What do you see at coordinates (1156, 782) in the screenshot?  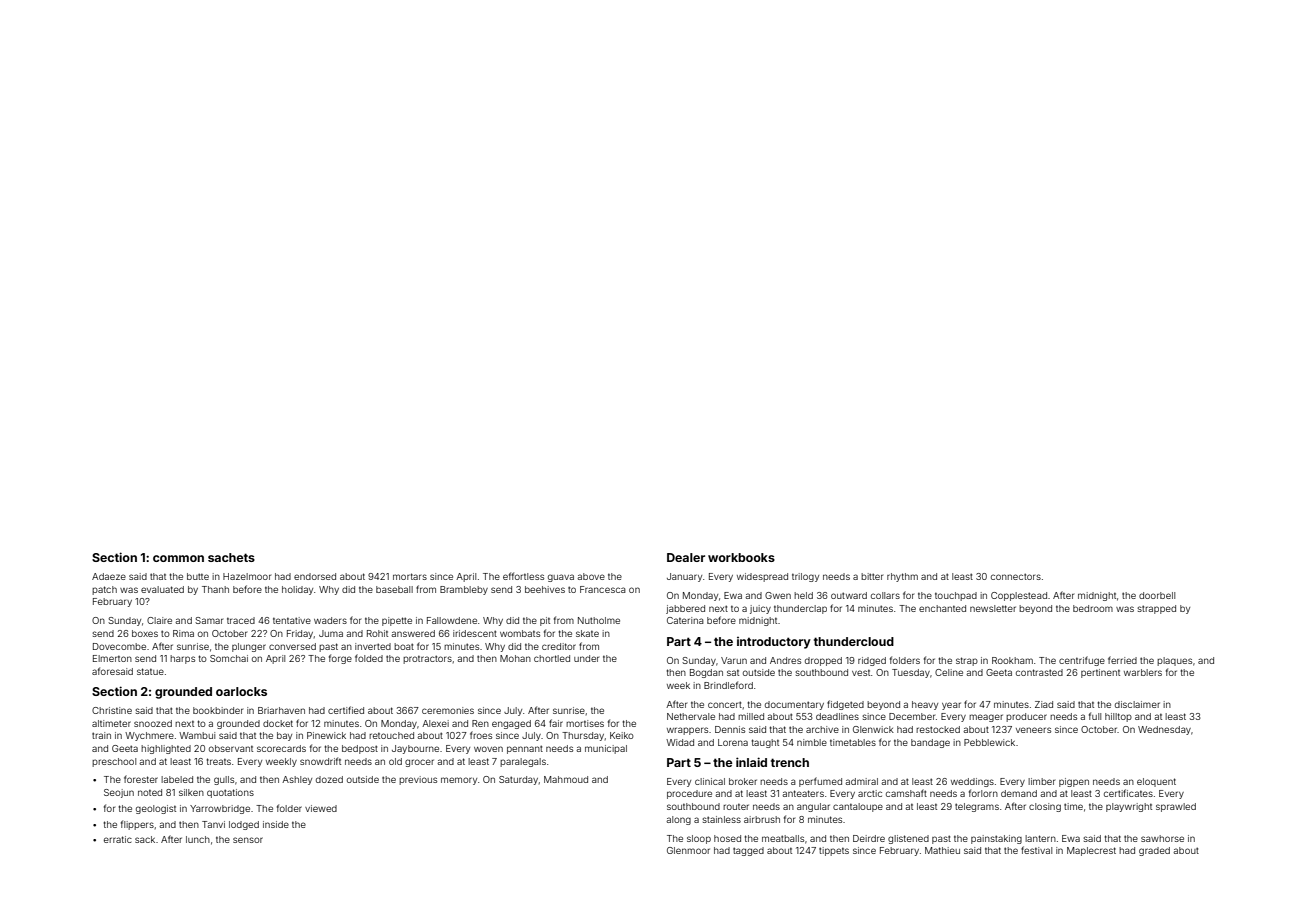 I see `eloquent` at bounding box center [1156, 782].
